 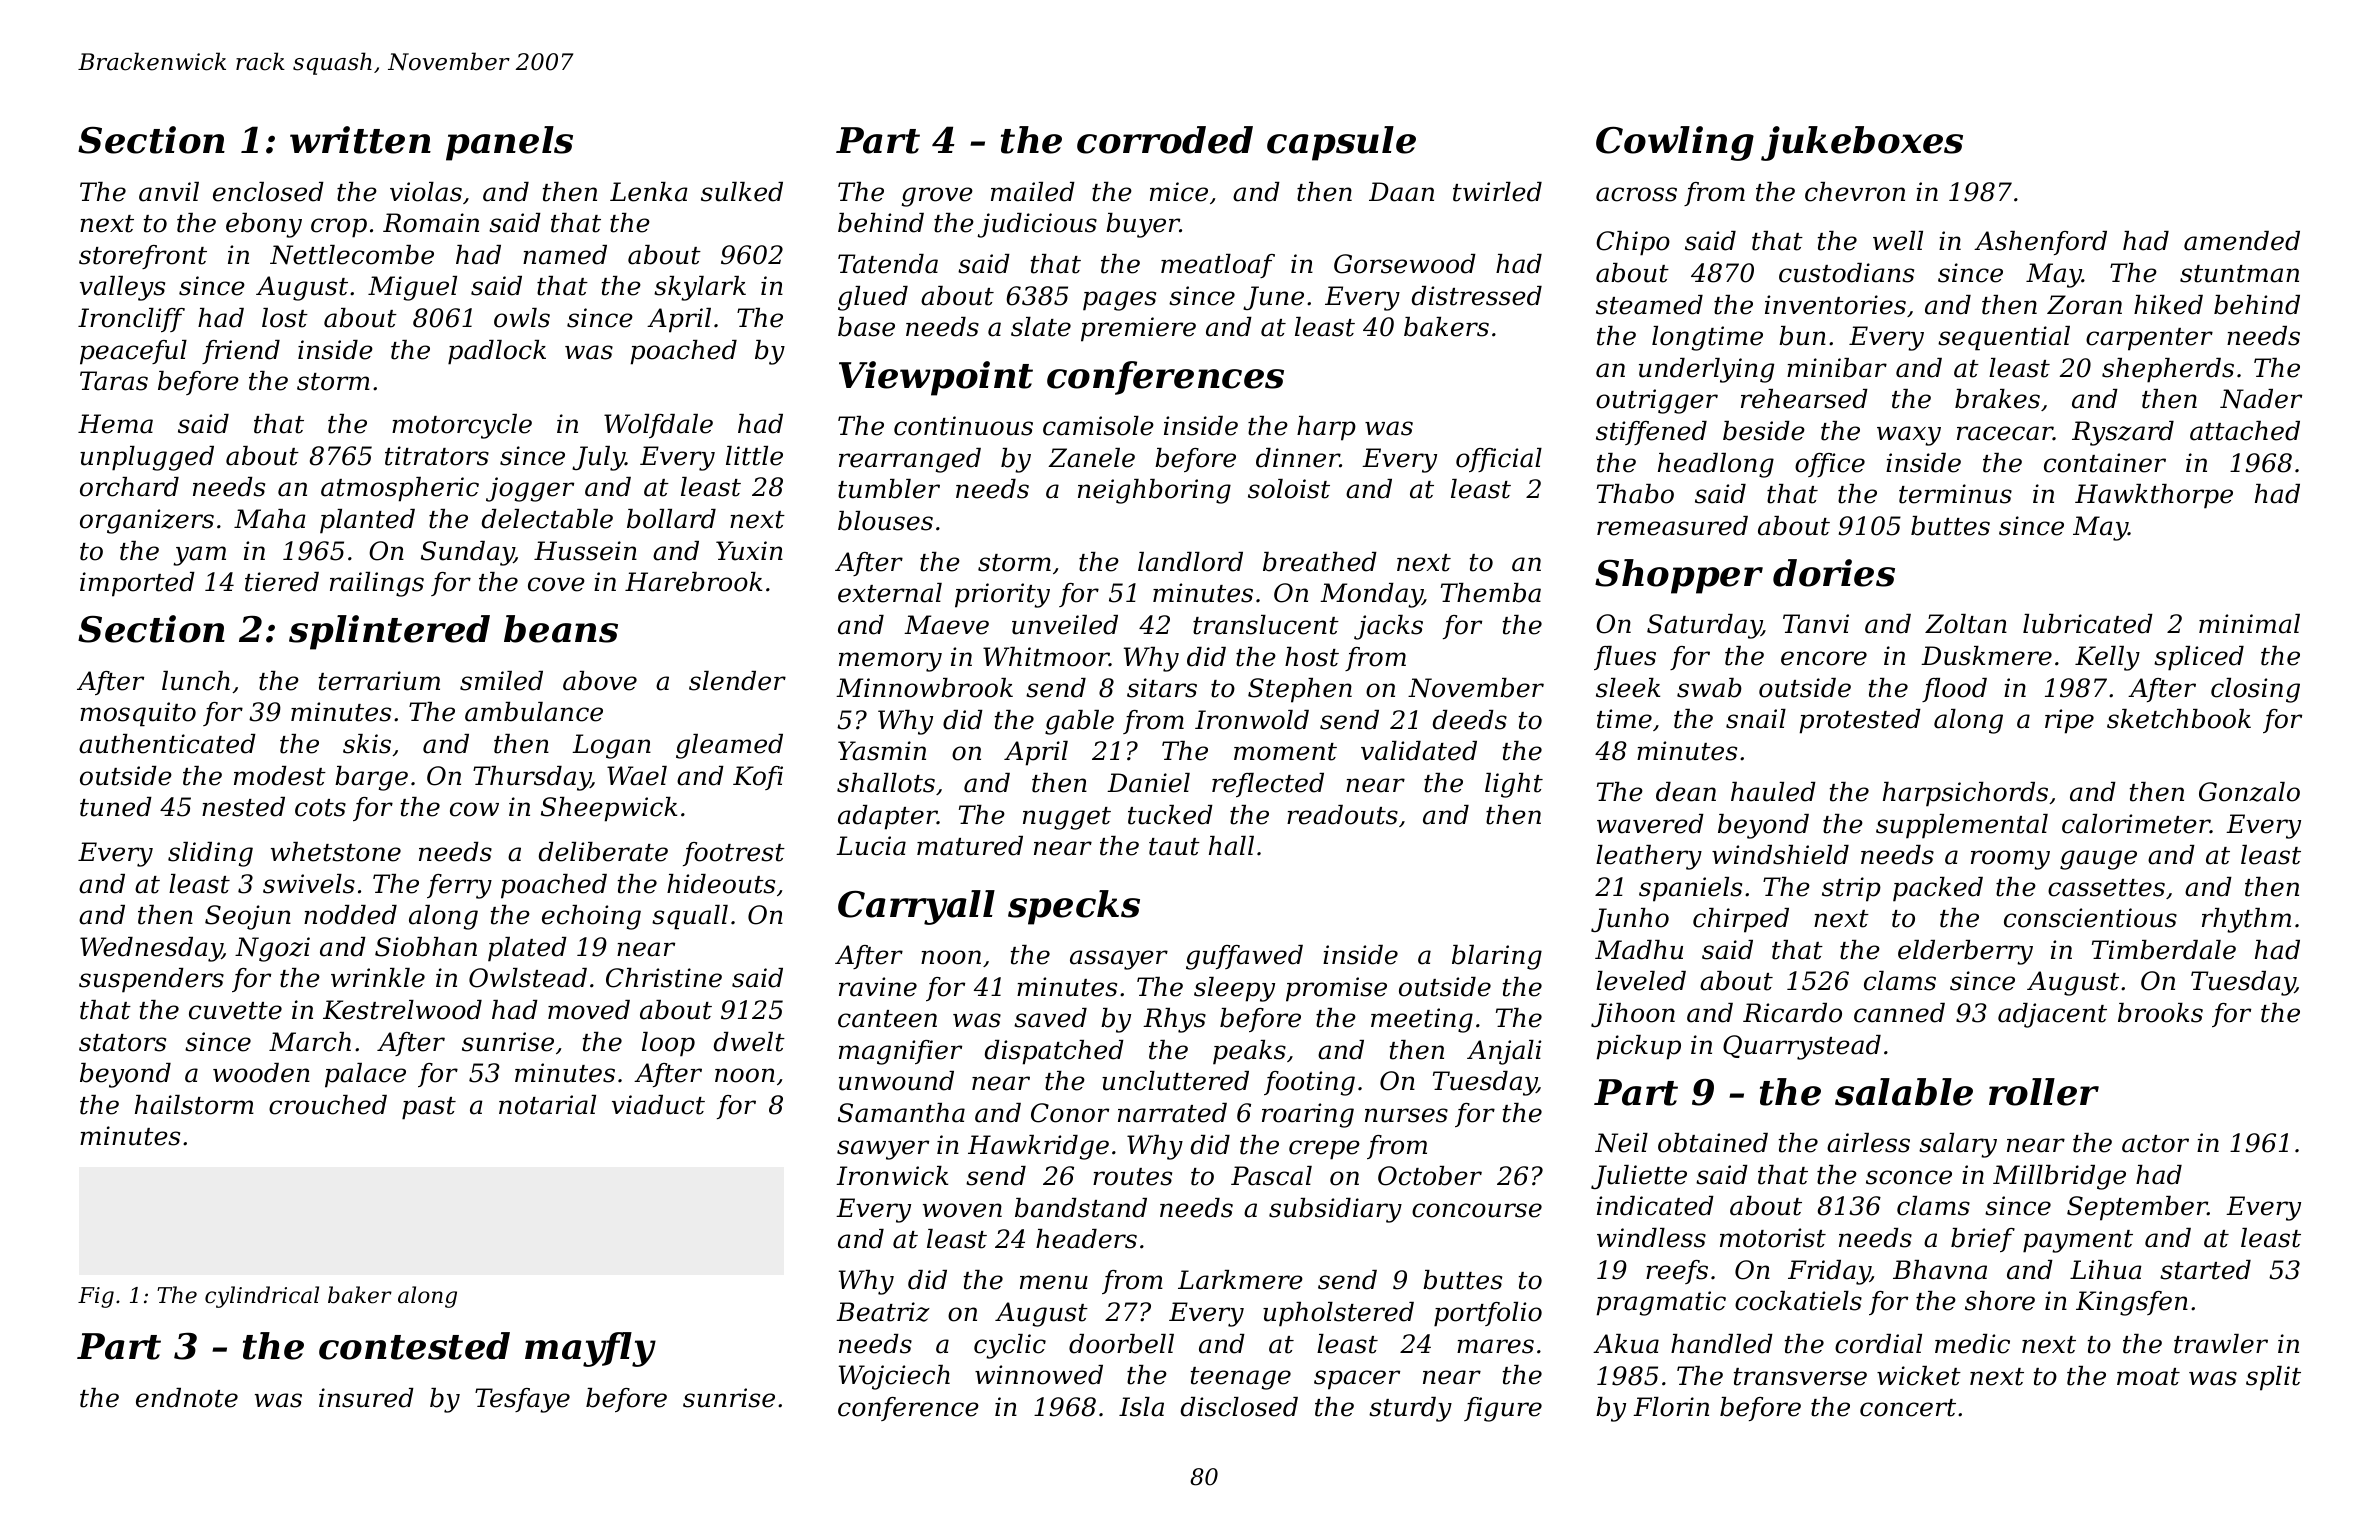 What do you see at coordinates (1862, 143) in the image?
I see `jukeboxes` at bounding box center [1862, 143].
